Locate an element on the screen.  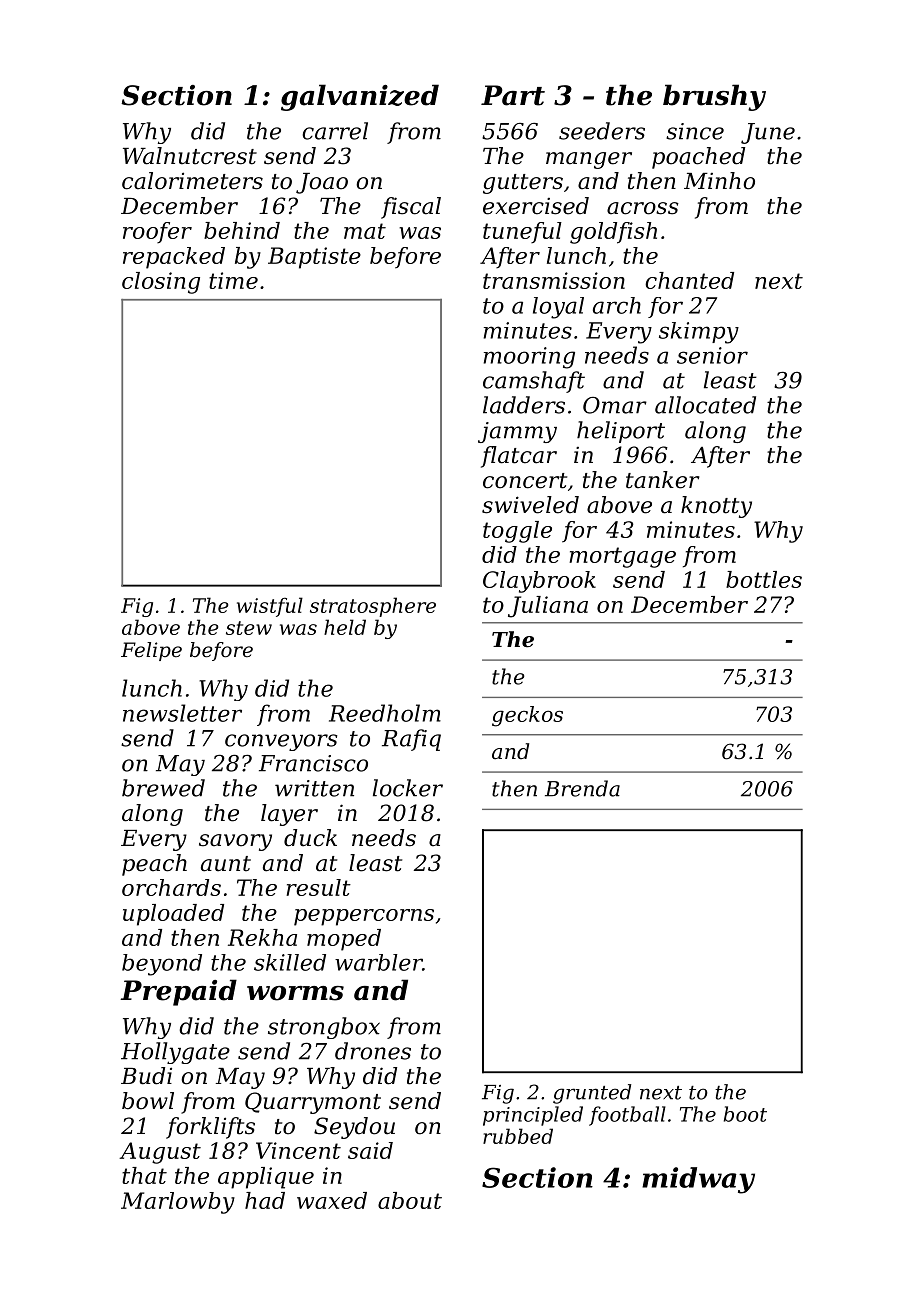
Brenda is located at coordinates (582, 788).
